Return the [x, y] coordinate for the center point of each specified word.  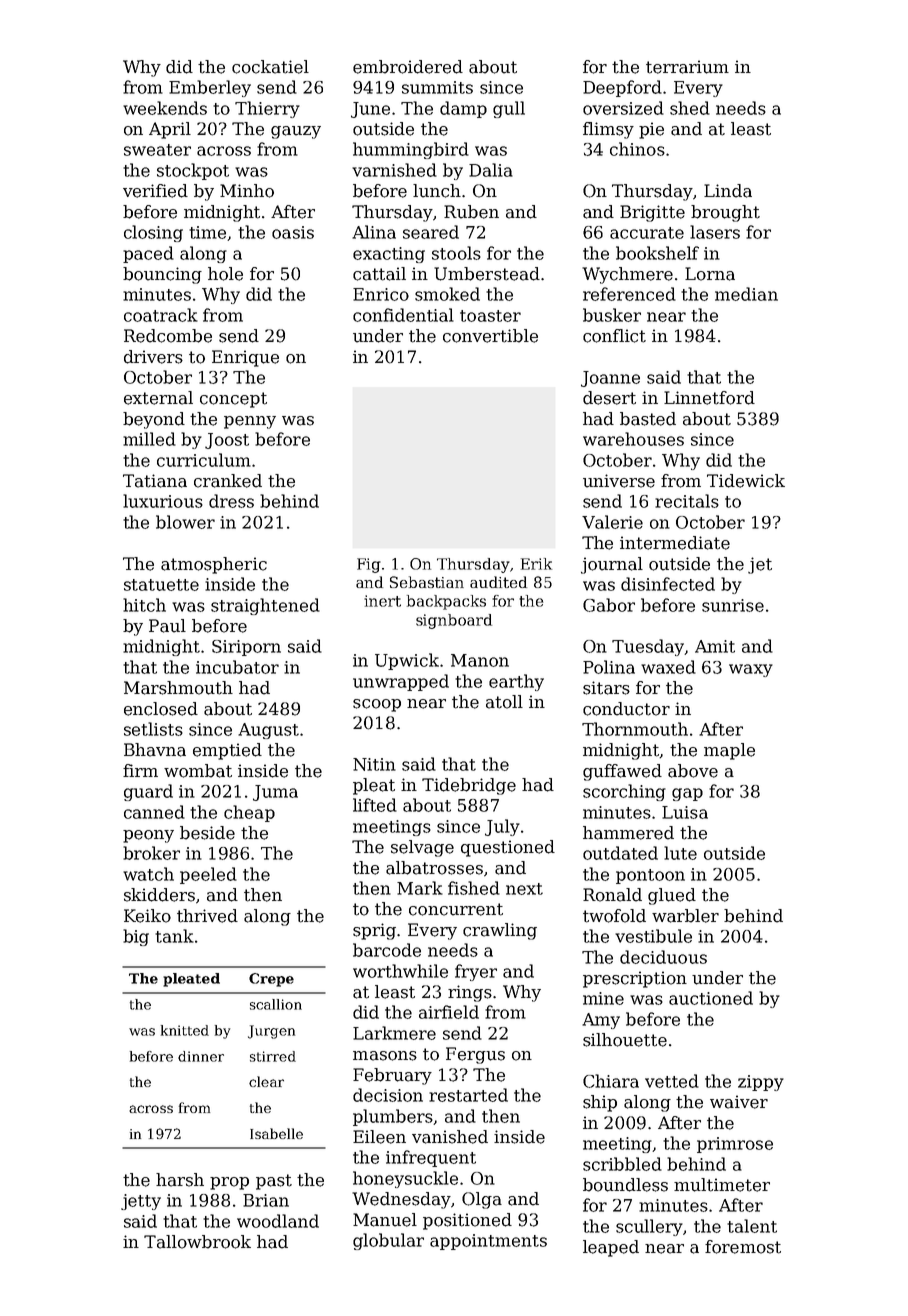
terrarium [687, 67]
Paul [167, 626]
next [524, 889]
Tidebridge [469, 786]
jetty [141, 1202]
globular [388, 1241]
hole [225, 274]
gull [509, 109]
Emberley [210, 88]
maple [729, 751]
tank [174, 936]
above [693, 771]
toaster [490, 316]
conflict [614, 336]
